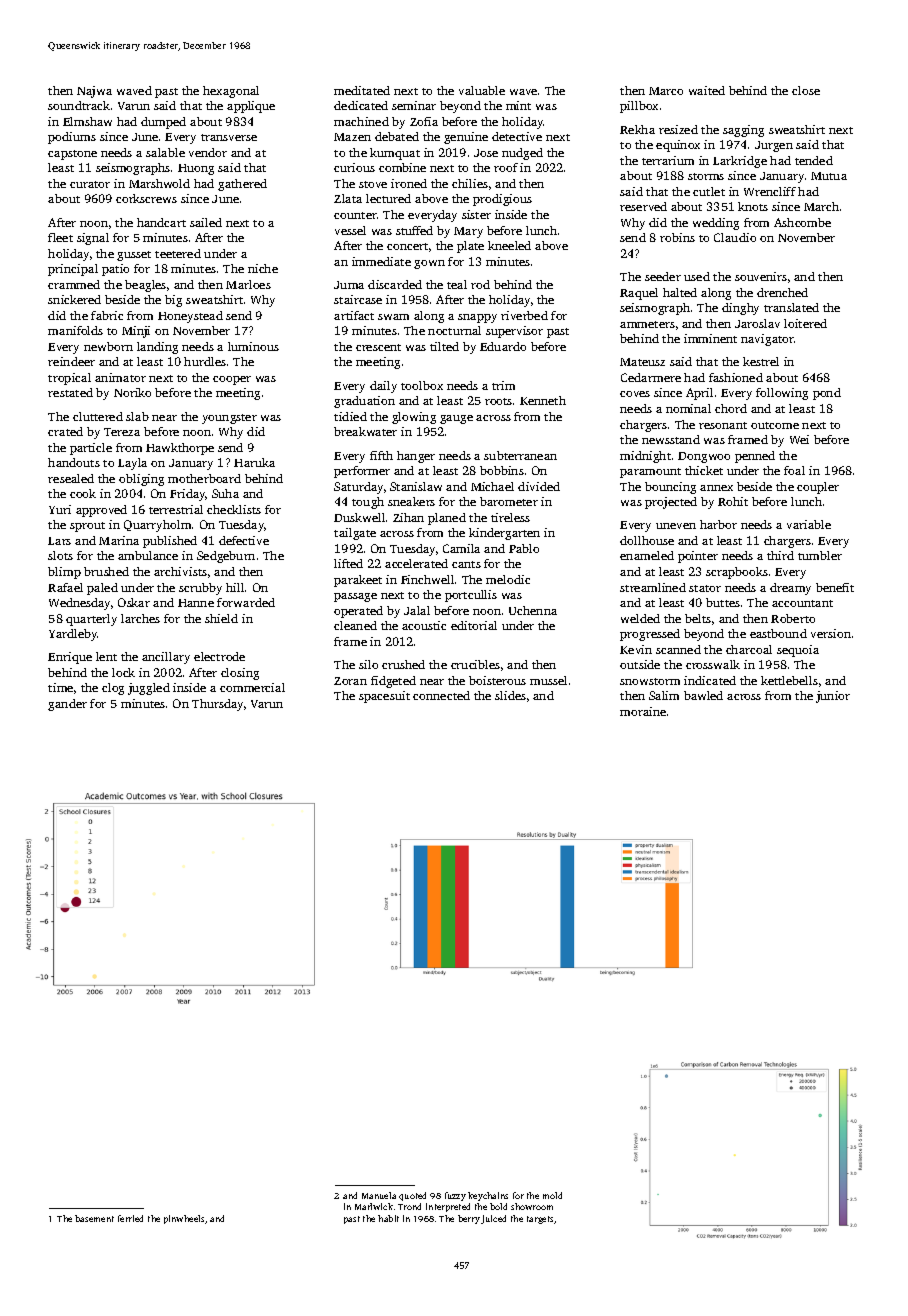 Image resolution: width=908 pixels, height=1316 pixels. Describe the element at coordinates (379, 1195) in the page. I see `Manuela` at that location.
